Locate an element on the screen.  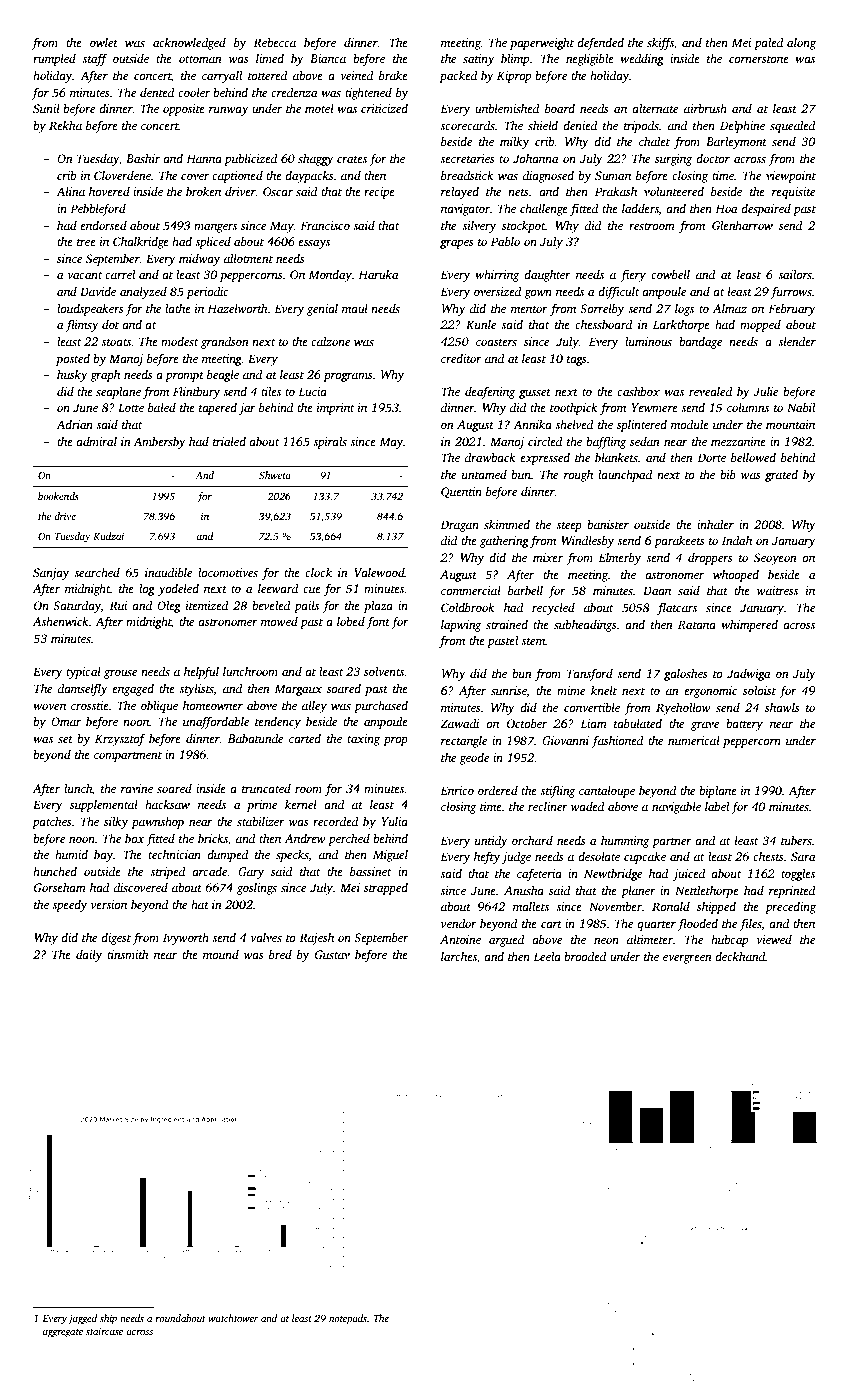
paled is located at coordinates (768, 44).
